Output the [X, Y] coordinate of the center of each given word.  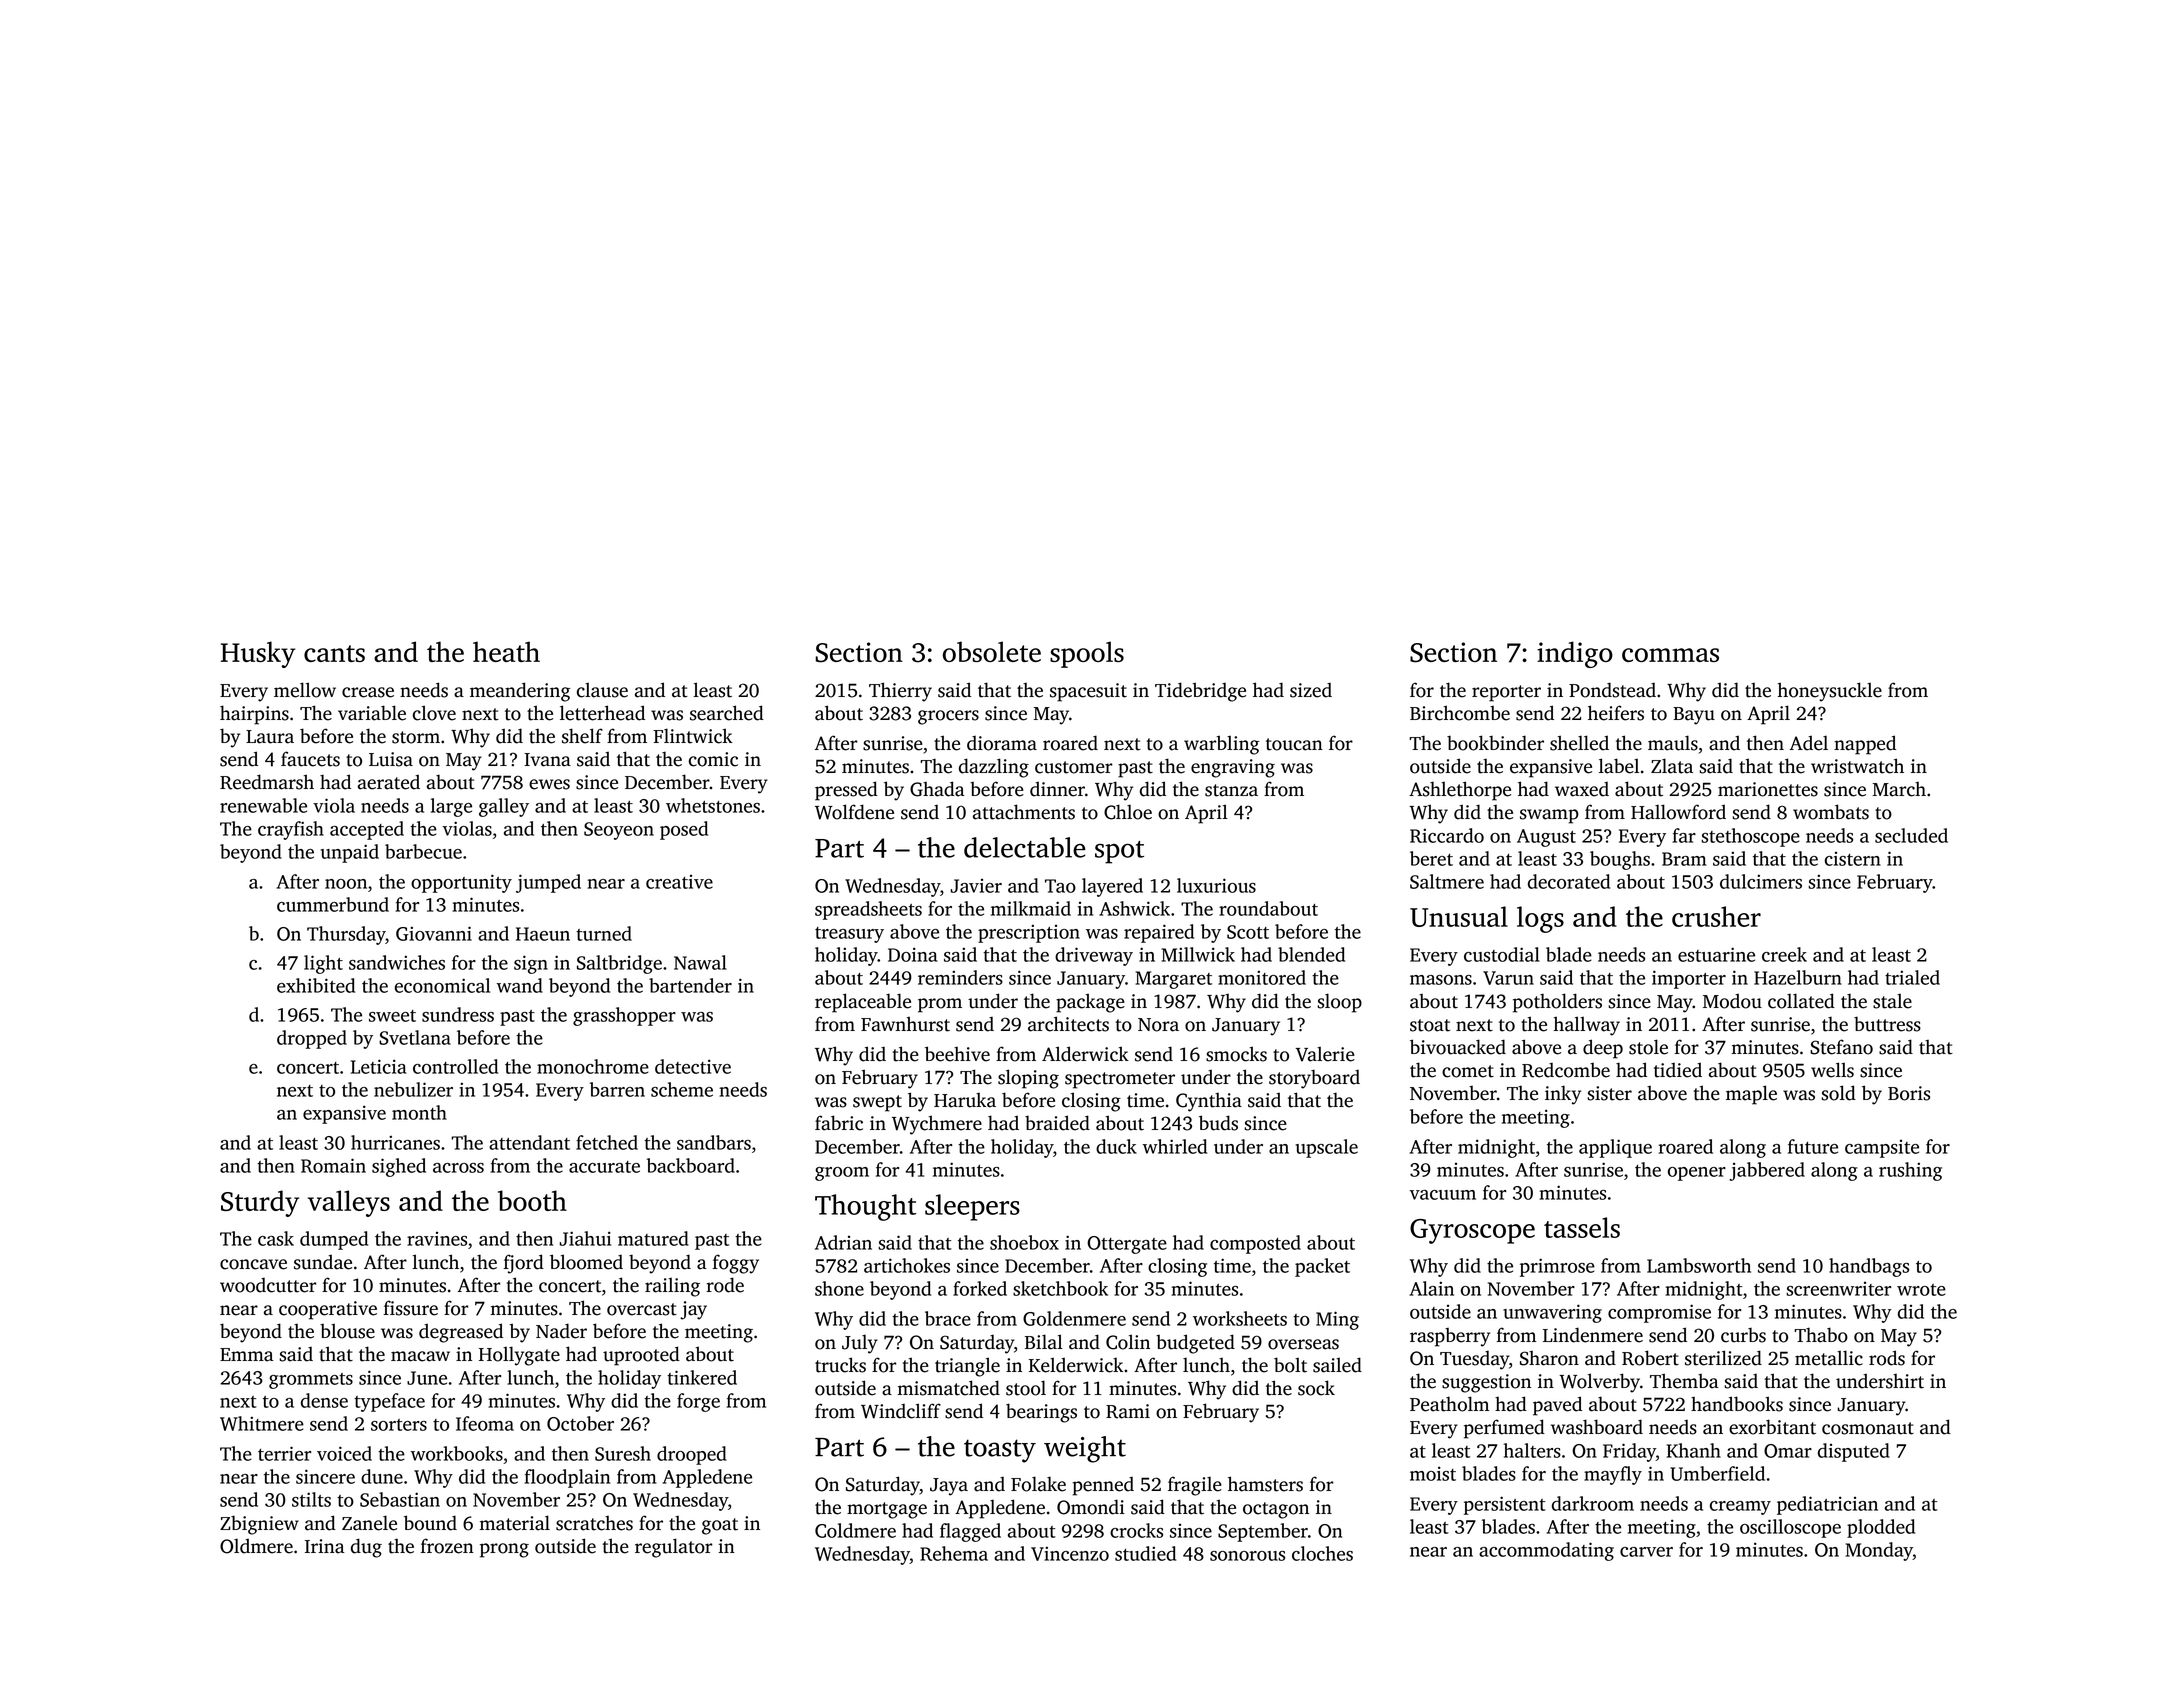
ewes [549, 784]
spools [1087, 654]
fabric [839, 1123]
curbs [1743, 1335]
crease [368, 692]
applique [1615, 1148]
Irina [325, 1546]
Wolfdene [854, 812]
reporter [1506, 693]
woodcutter [268, 1285]
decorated [1569, 881]
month [419, 1112]
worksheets [1240, 1318]
